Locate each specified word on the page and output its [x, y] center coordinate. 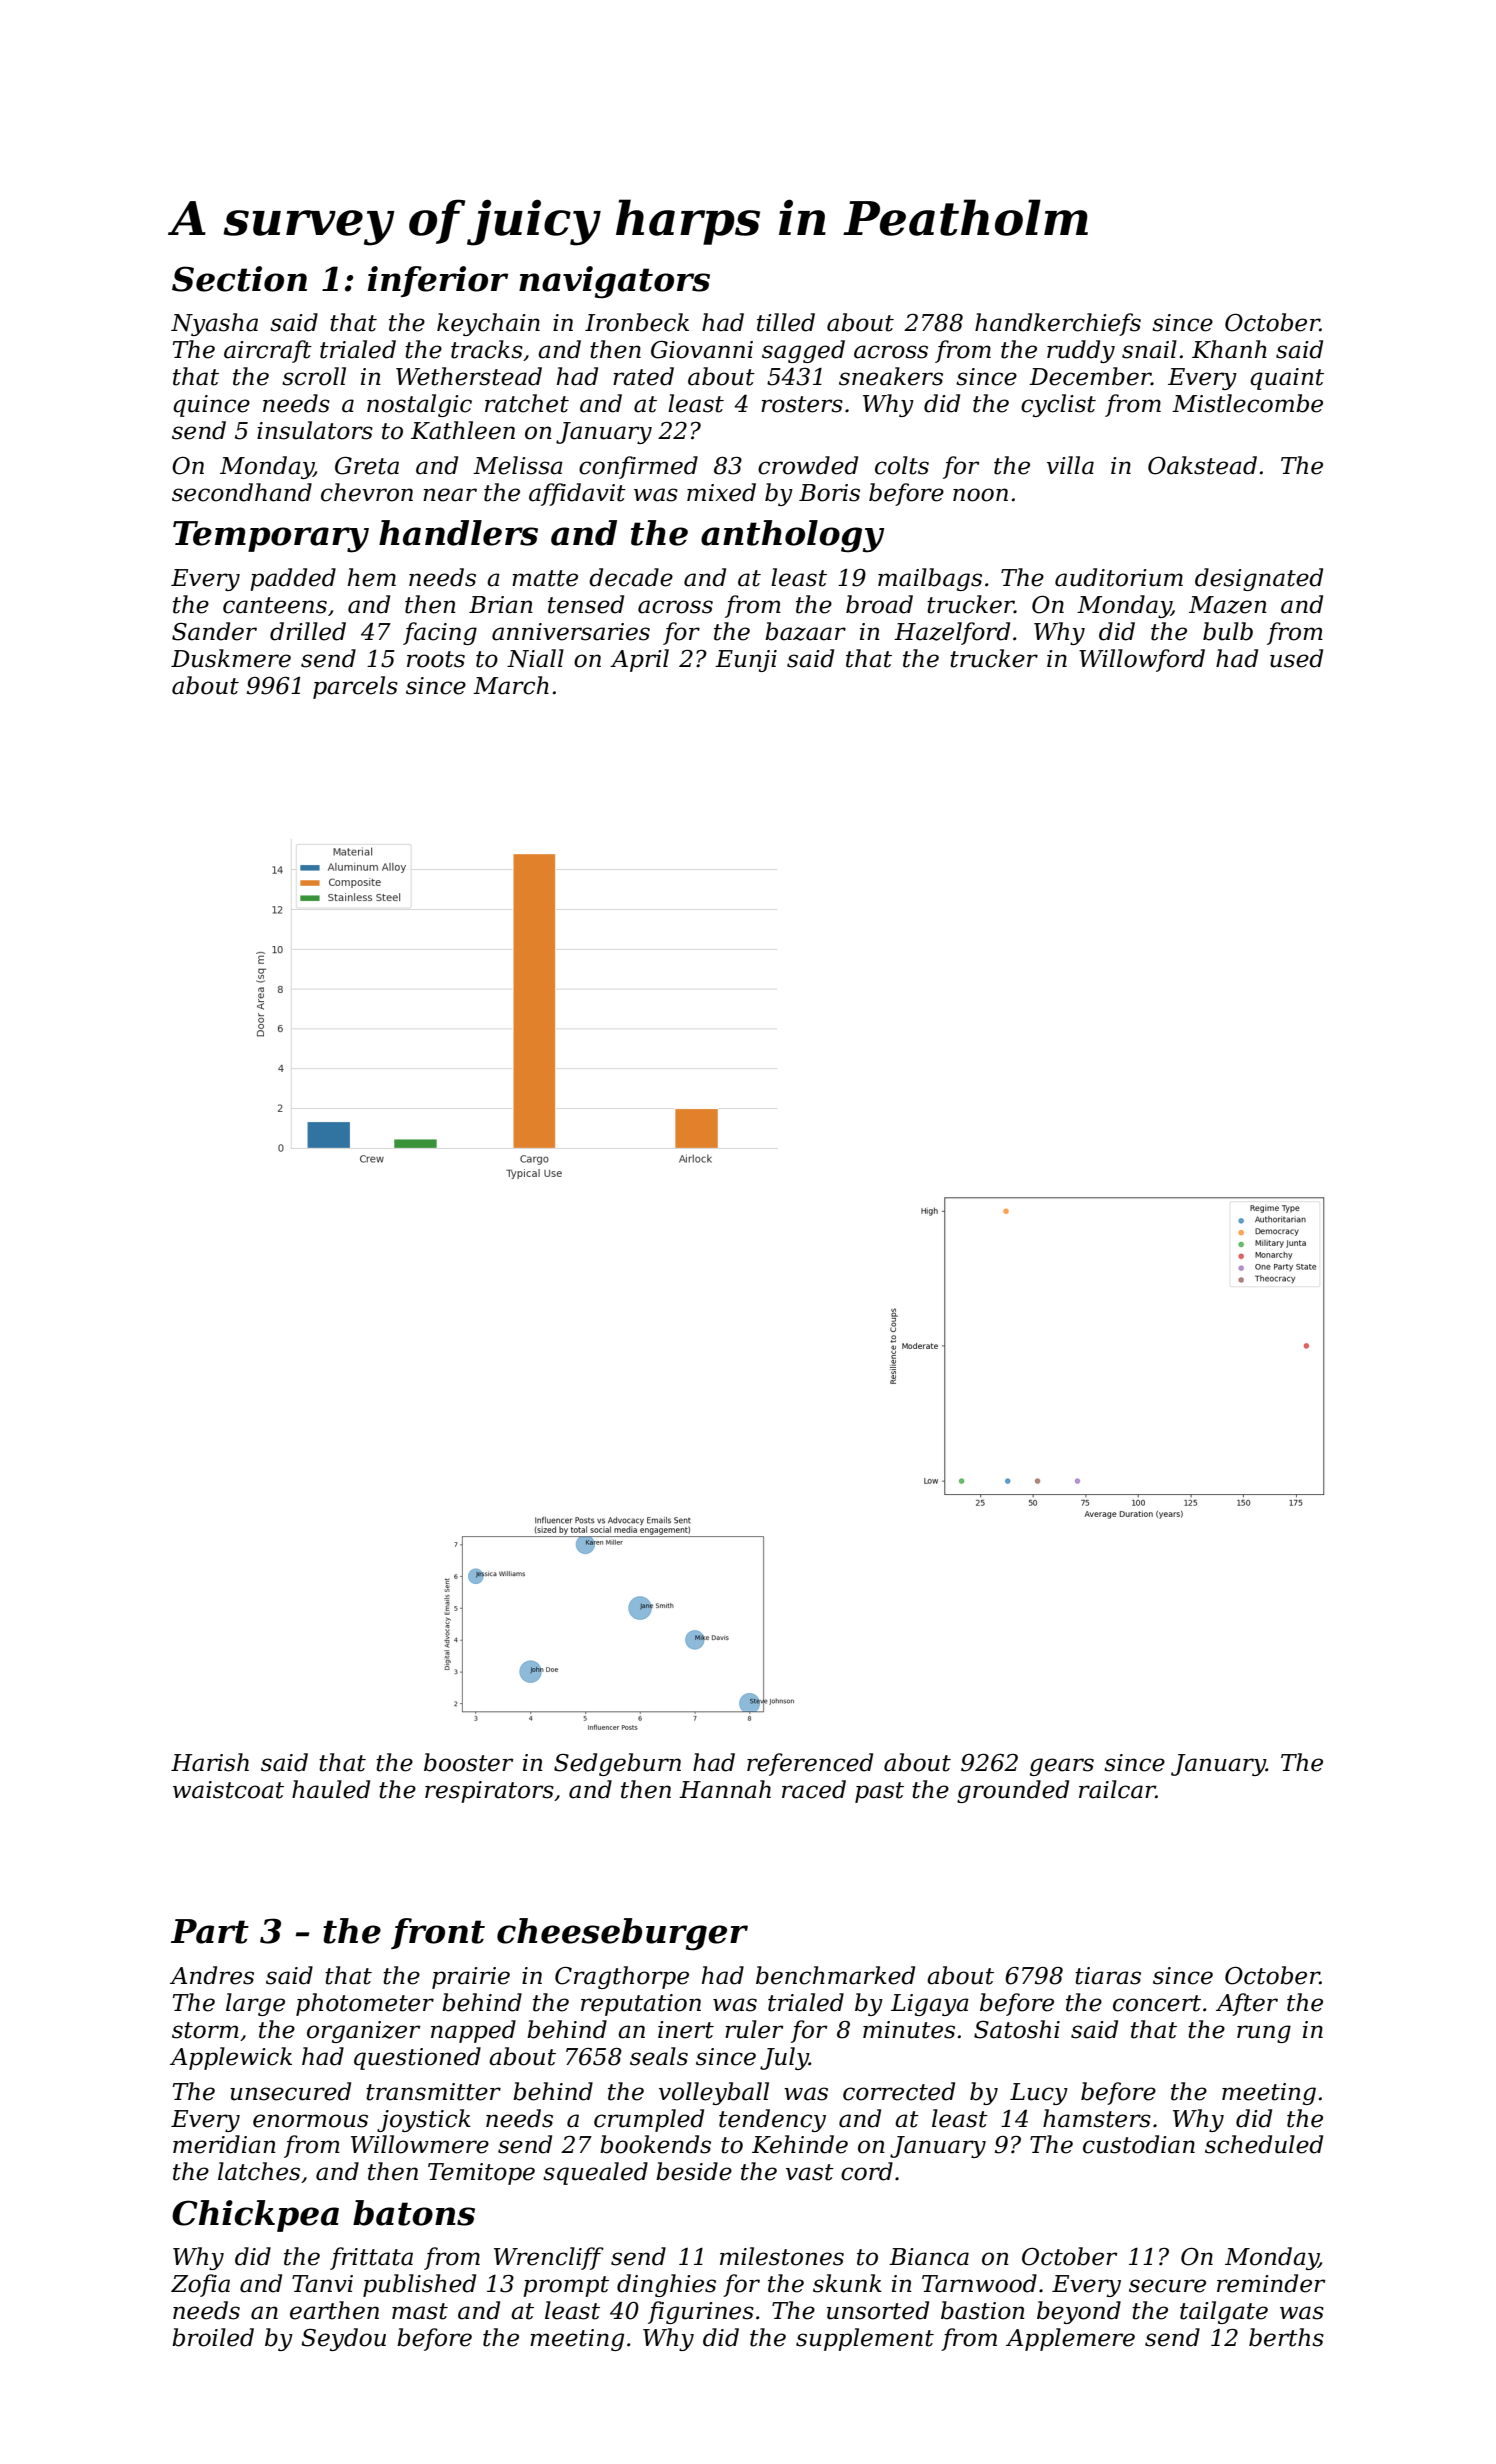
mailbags [930, 579]
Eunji [746, 661]
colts [902, 465]
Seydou [343, 2339]
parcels [355, 687]
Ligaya [930, 2005]
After [1247, 2004]
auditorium [1119, 577]
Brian [501, 605]
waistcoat [228, 1790]
